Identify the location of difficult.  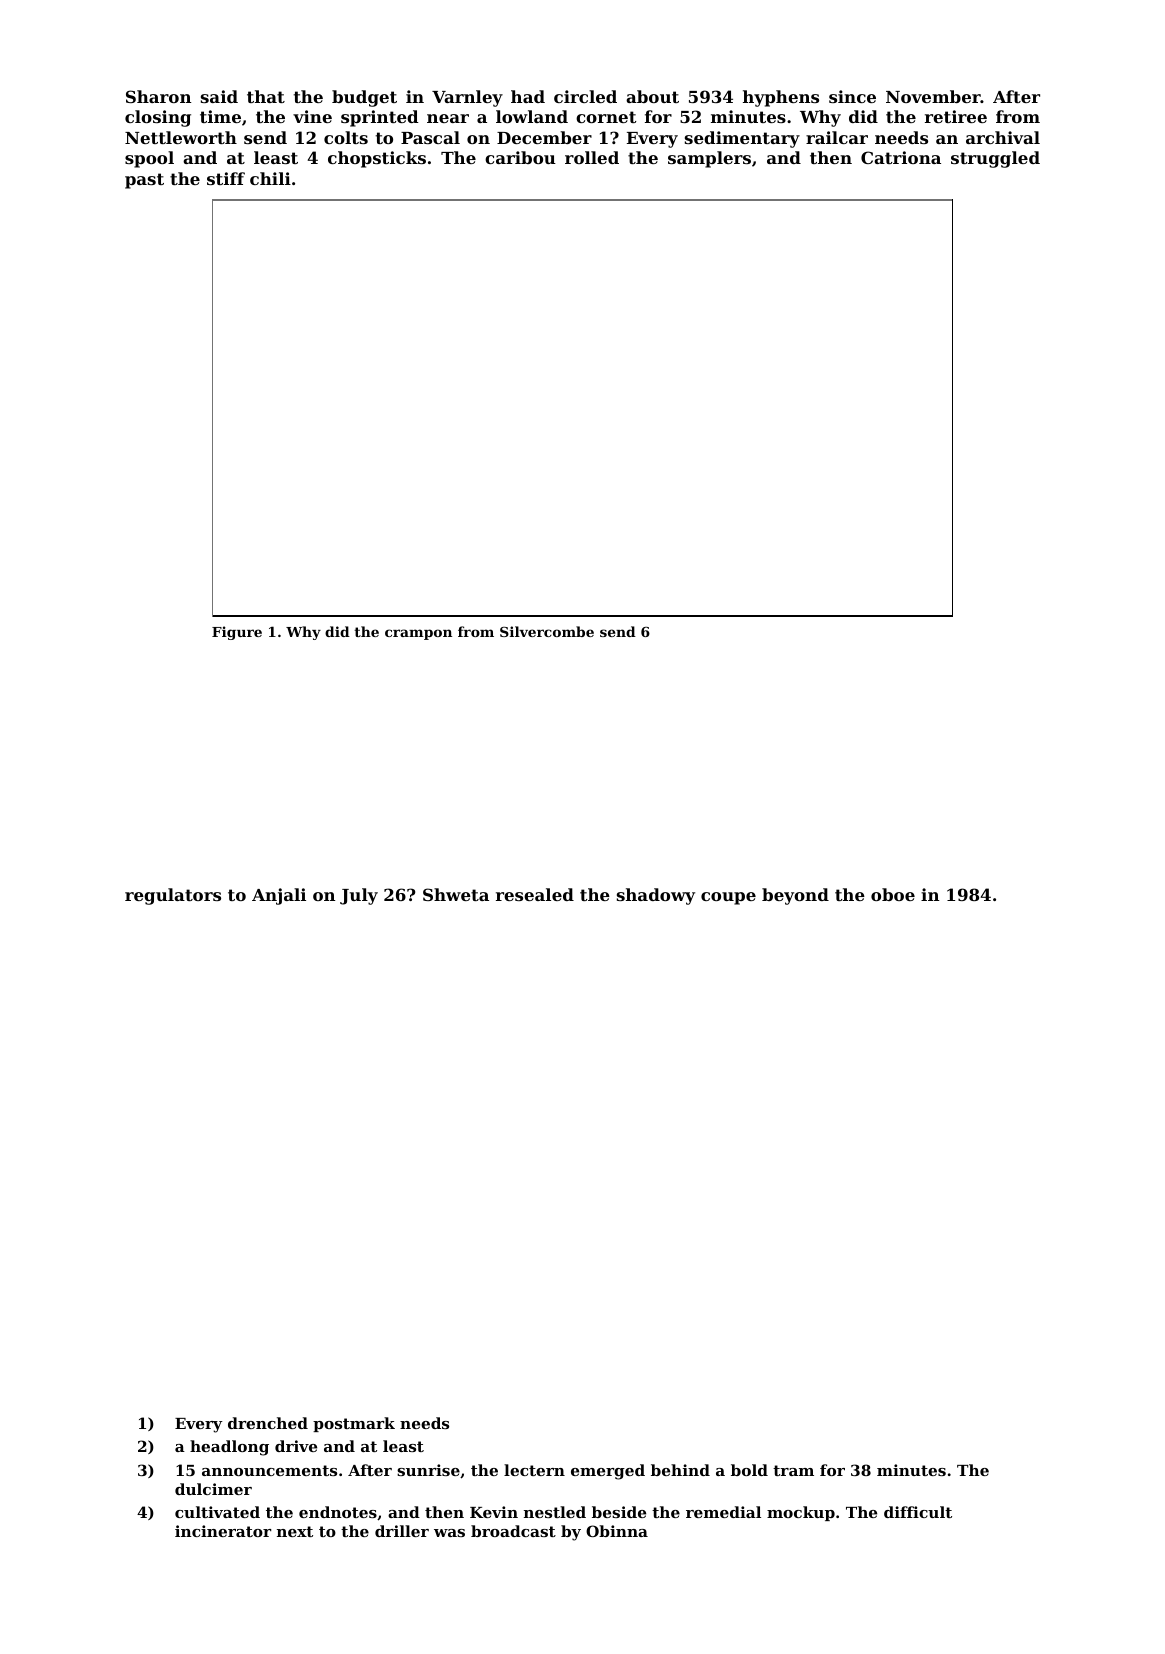
(918, 1512).
